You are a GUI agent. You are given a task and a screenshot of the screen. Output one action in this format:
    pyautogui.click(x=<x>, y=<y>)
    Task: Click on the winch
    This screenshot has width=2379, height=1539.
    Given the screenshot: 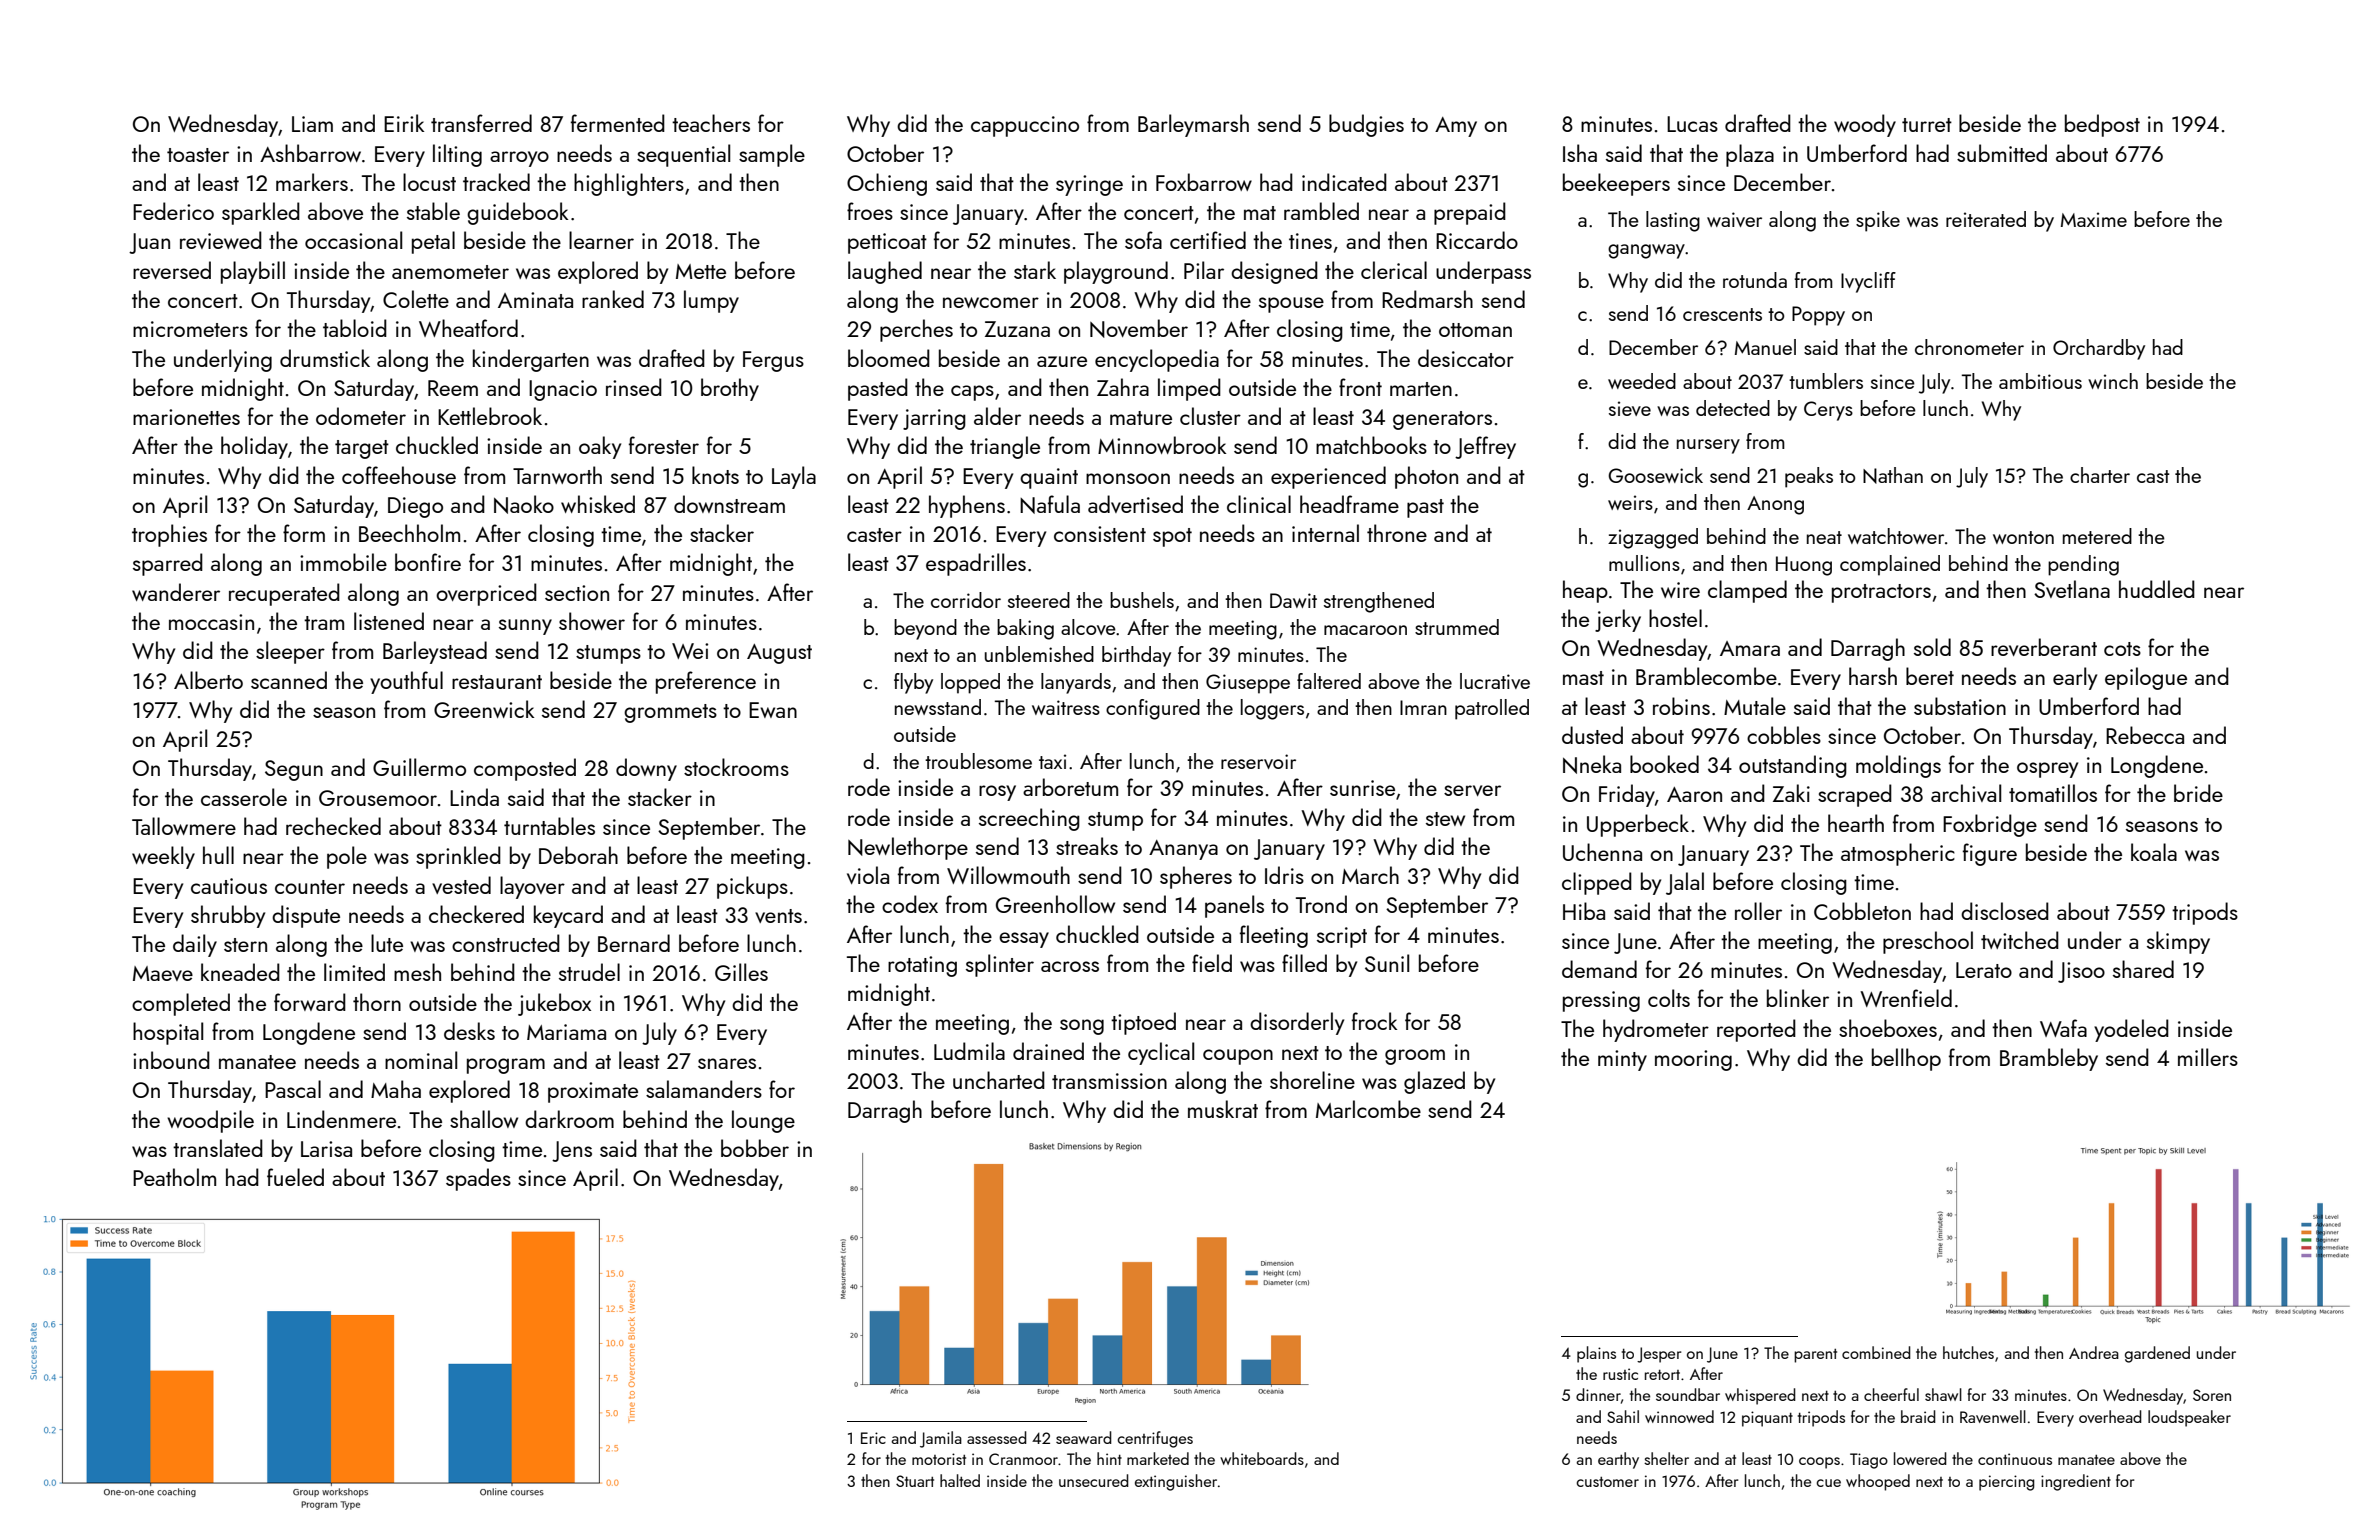 What is the action you would take?
    pyautogui.click(x=2113, y=381)
